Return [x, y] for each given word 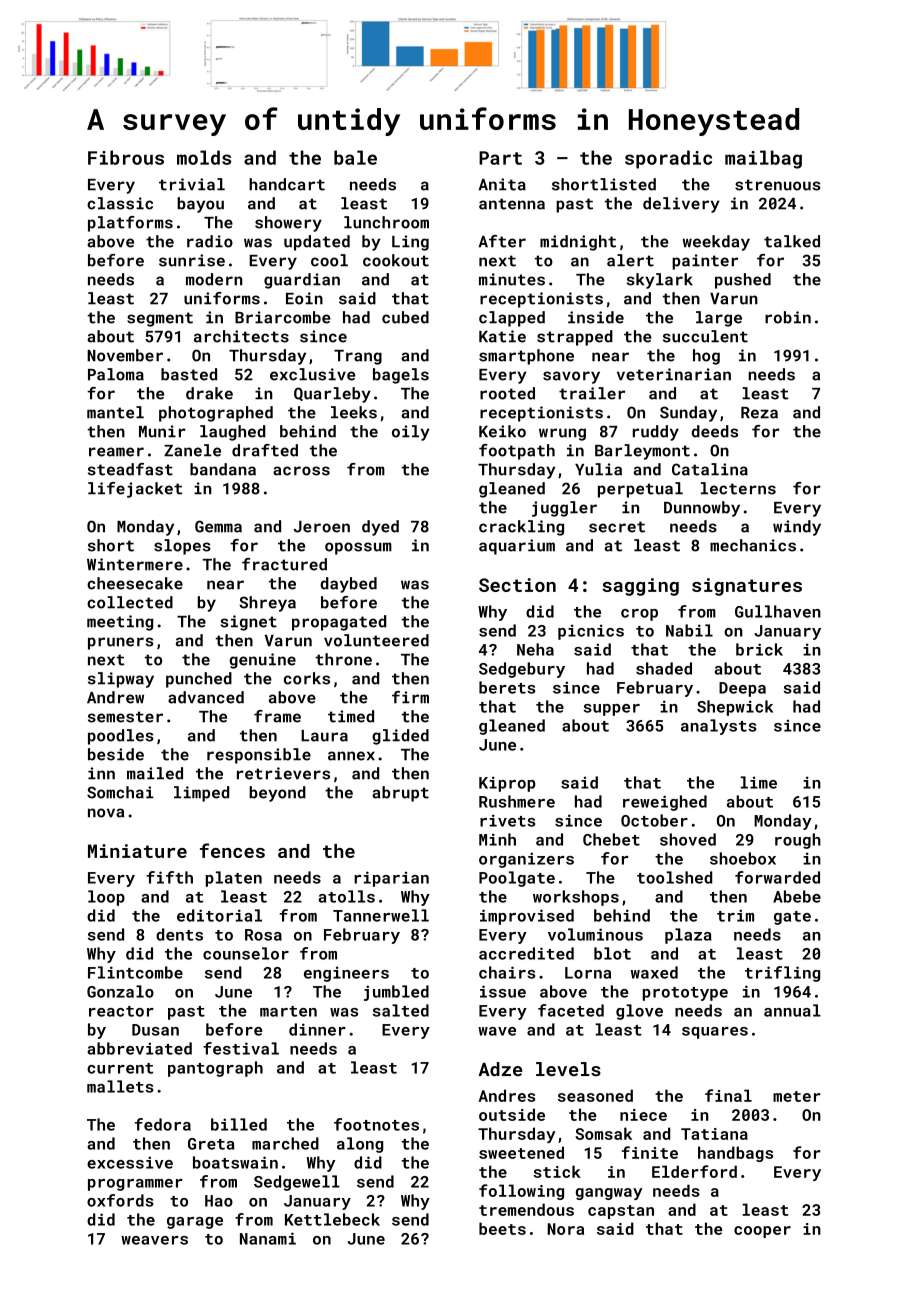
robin [788, 317]
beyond [277, 794]
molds [204, 157]
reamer [116, 452]
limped [201, 794]
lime [758, 782]
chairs [507, 972]
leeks [354, 412]
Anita [502, 184]
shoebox [743, 858]
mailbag [763, 159]
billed [239, 1124]
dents [179, 934]
